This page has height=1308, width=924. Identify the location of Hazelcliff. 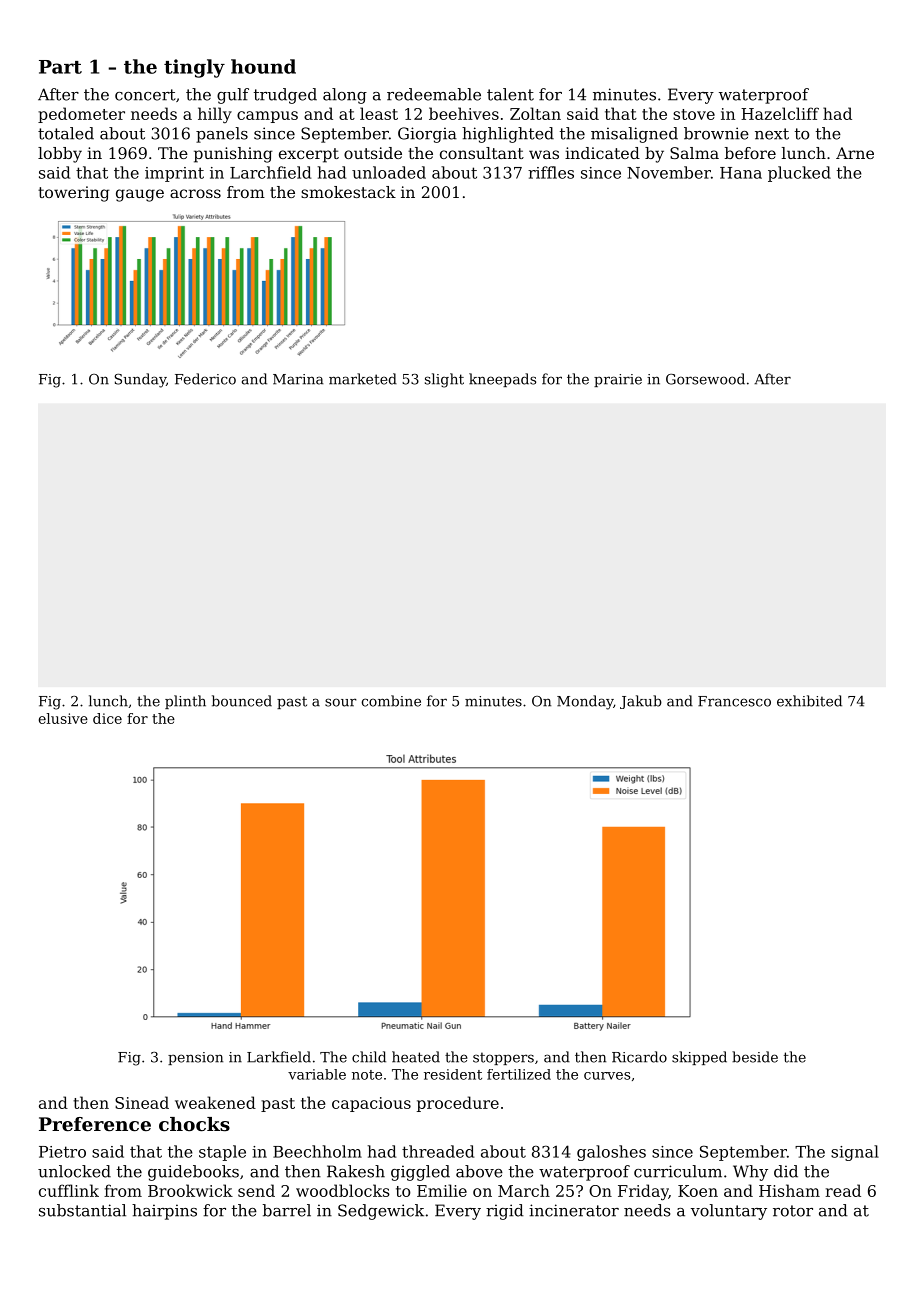
(780, 113).
